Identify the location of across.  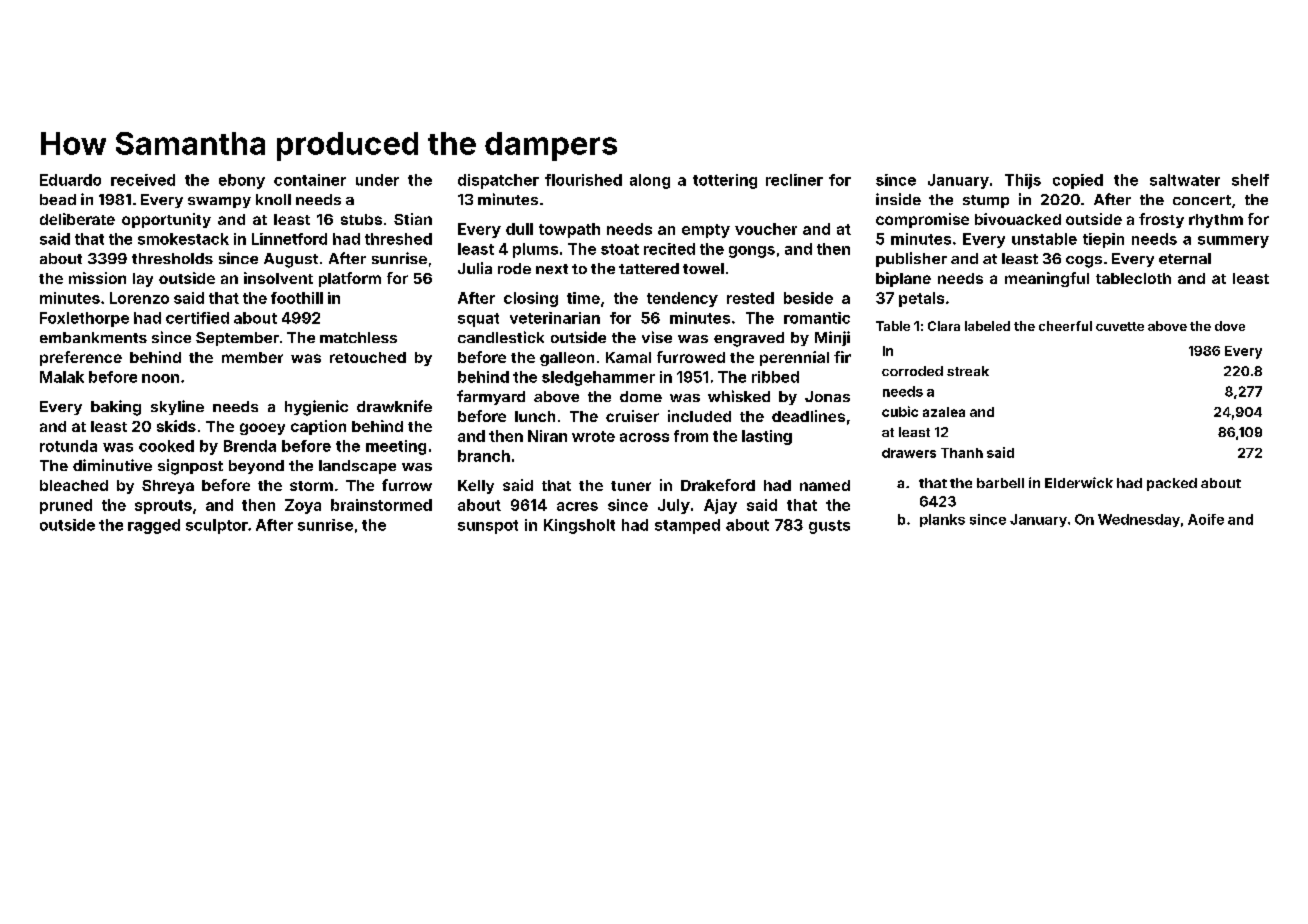
(644, 437).
